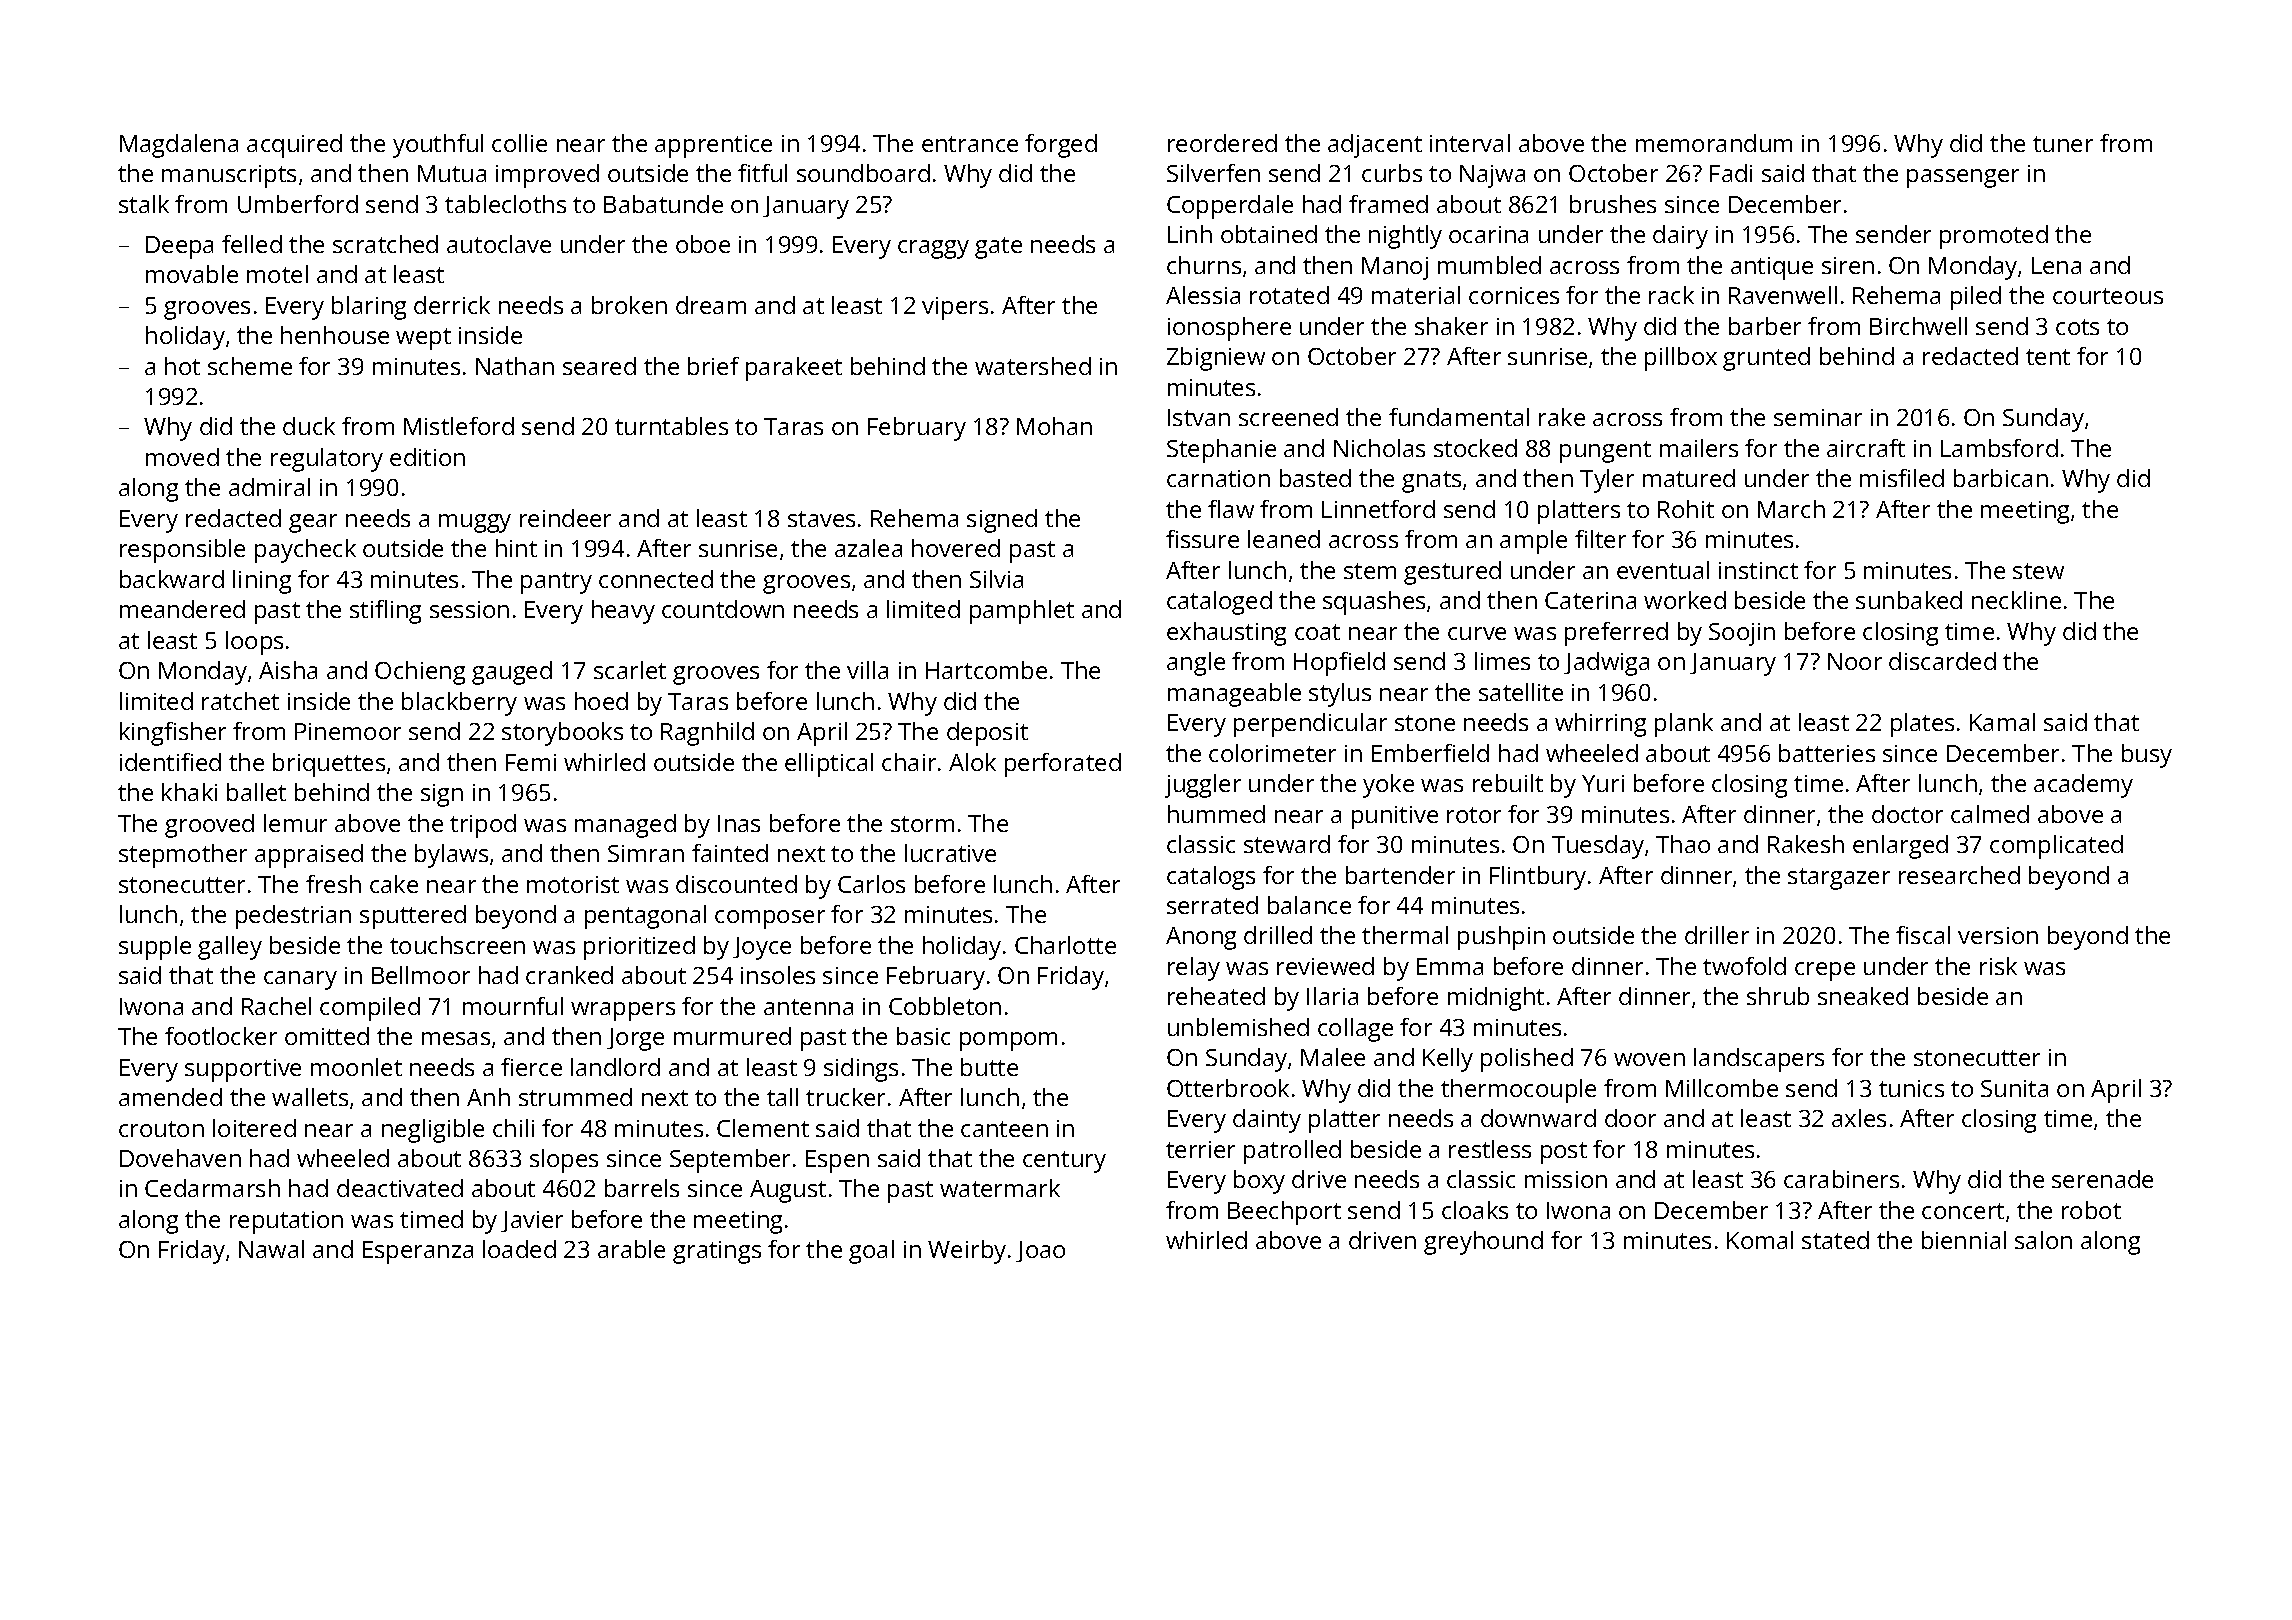  Describe the element at coordinates (179, 247) in the screenshot. I see `Deepa` at that location.
